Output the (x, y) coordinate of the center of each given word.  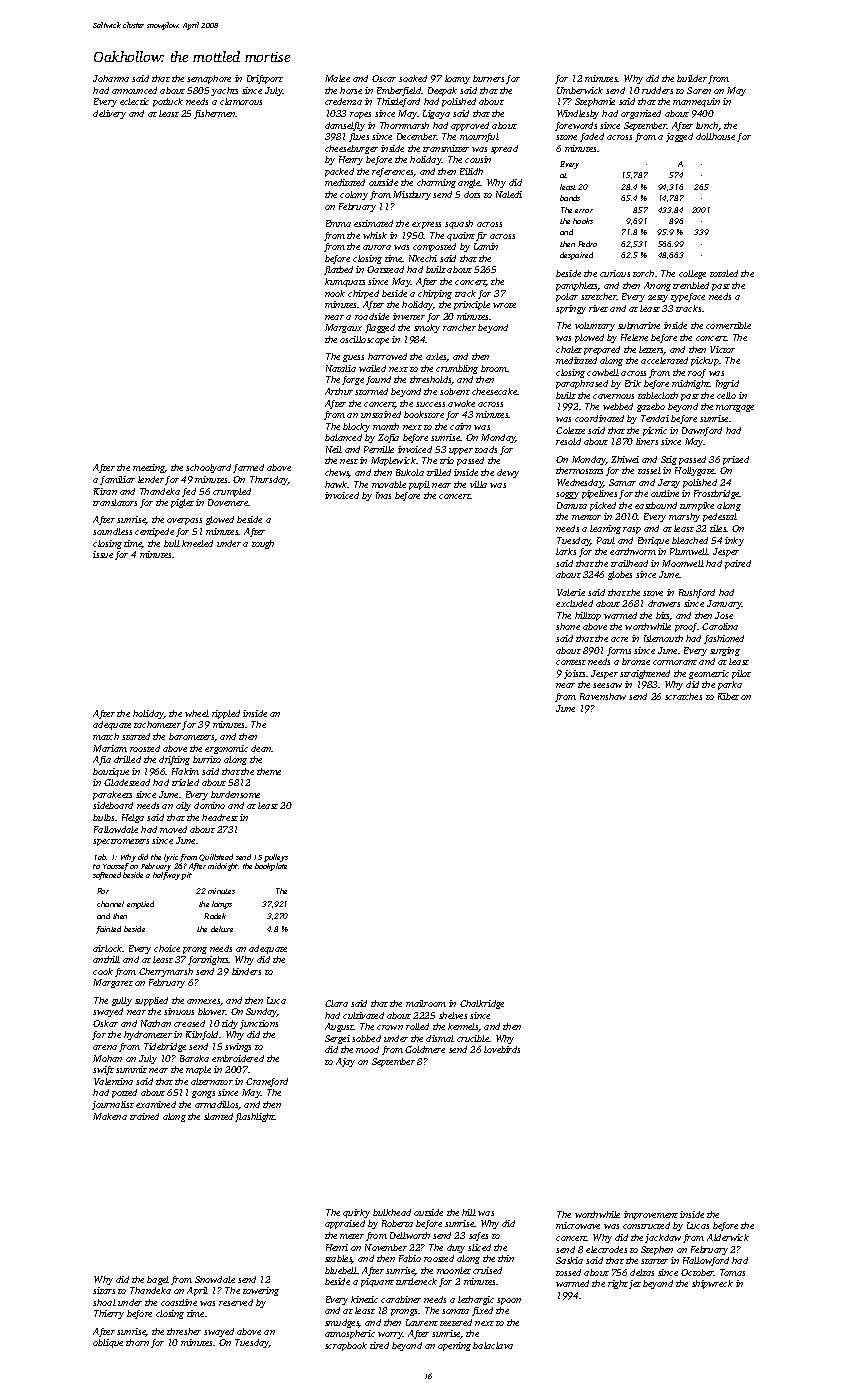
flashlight (255, 1117)
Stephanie (595, 102)
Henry (351, 160)
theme (269, 771)
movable (389, 484)
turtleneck (416, 1281)
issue (103, 554)
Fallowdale (116, 829)
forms (619, 651)
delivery (109, 114)
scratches (683, 696)
